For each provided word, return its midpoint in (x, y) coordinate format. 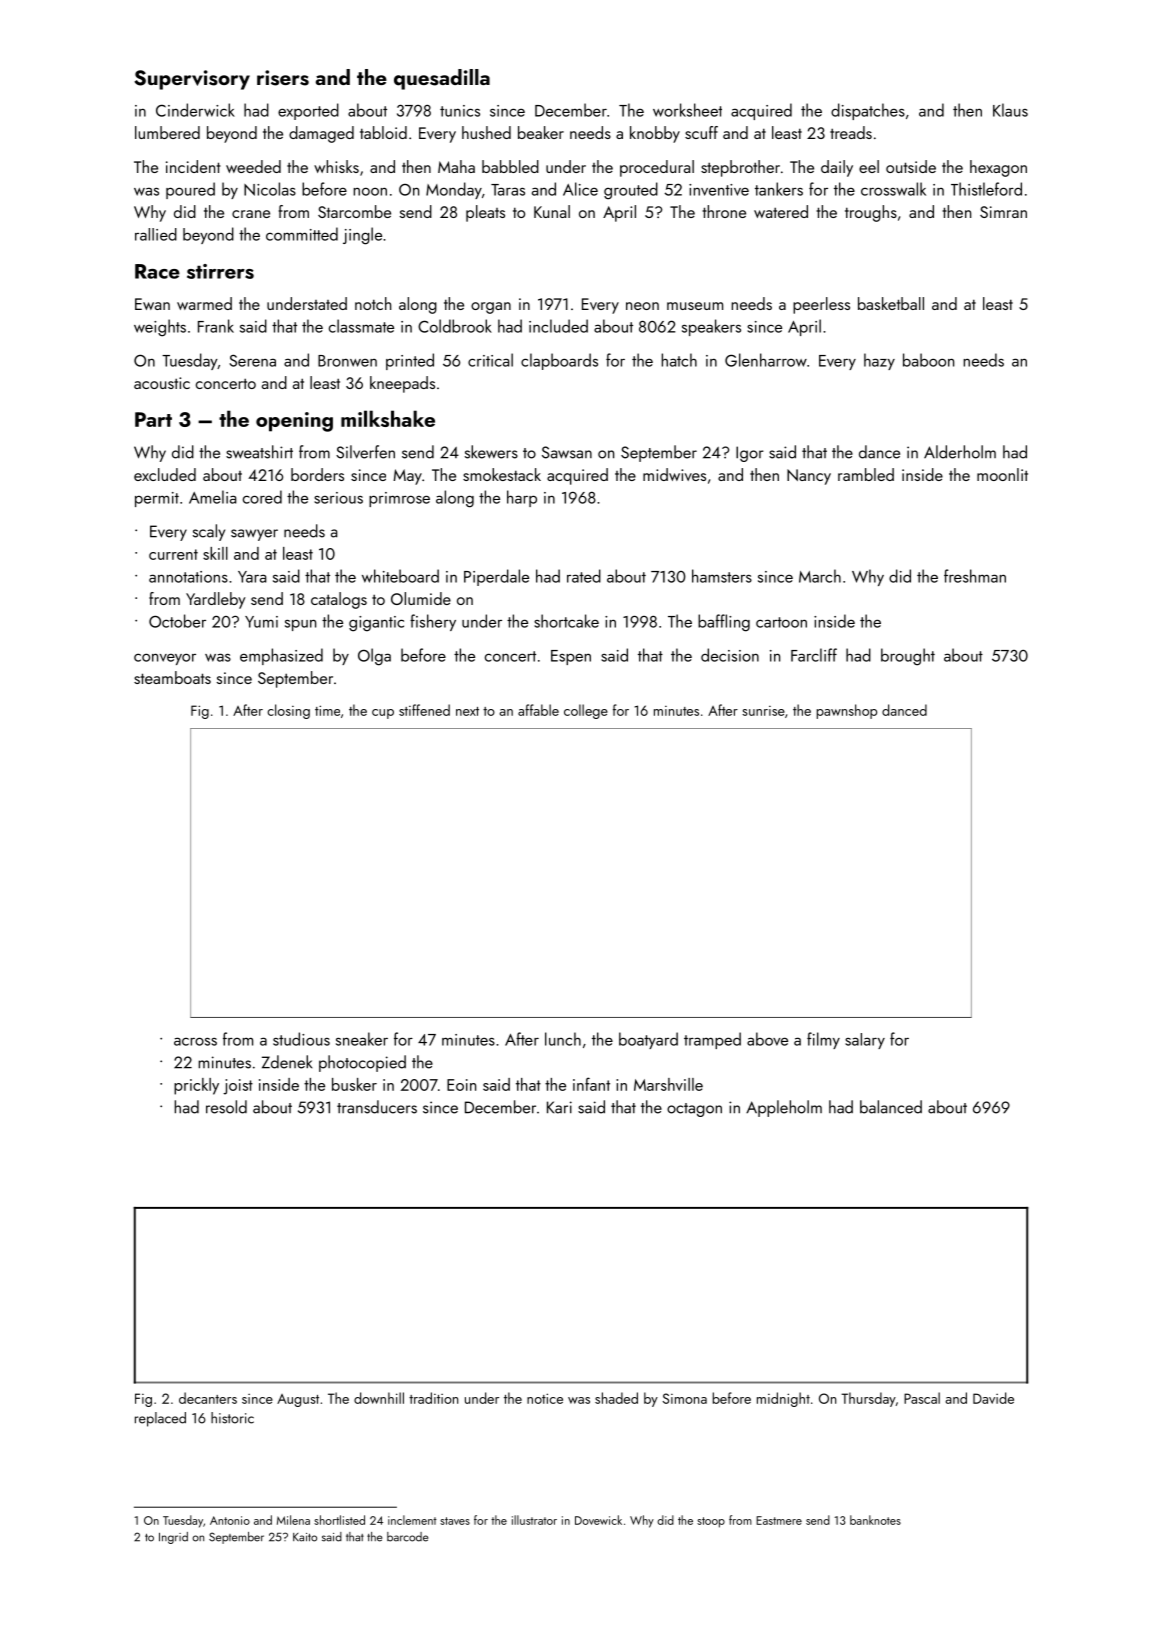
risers (283, 78)
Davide (993, 1398)
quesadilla (442, 79)
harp (522, 498)
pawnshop (847, 711)
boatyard (648, 1040)
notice (545, 1398)
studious (301, 1039)
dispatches (868, 111)
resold (226, 1107)
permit (157, 499)
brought (908, 657)
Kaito (305, 1537)
